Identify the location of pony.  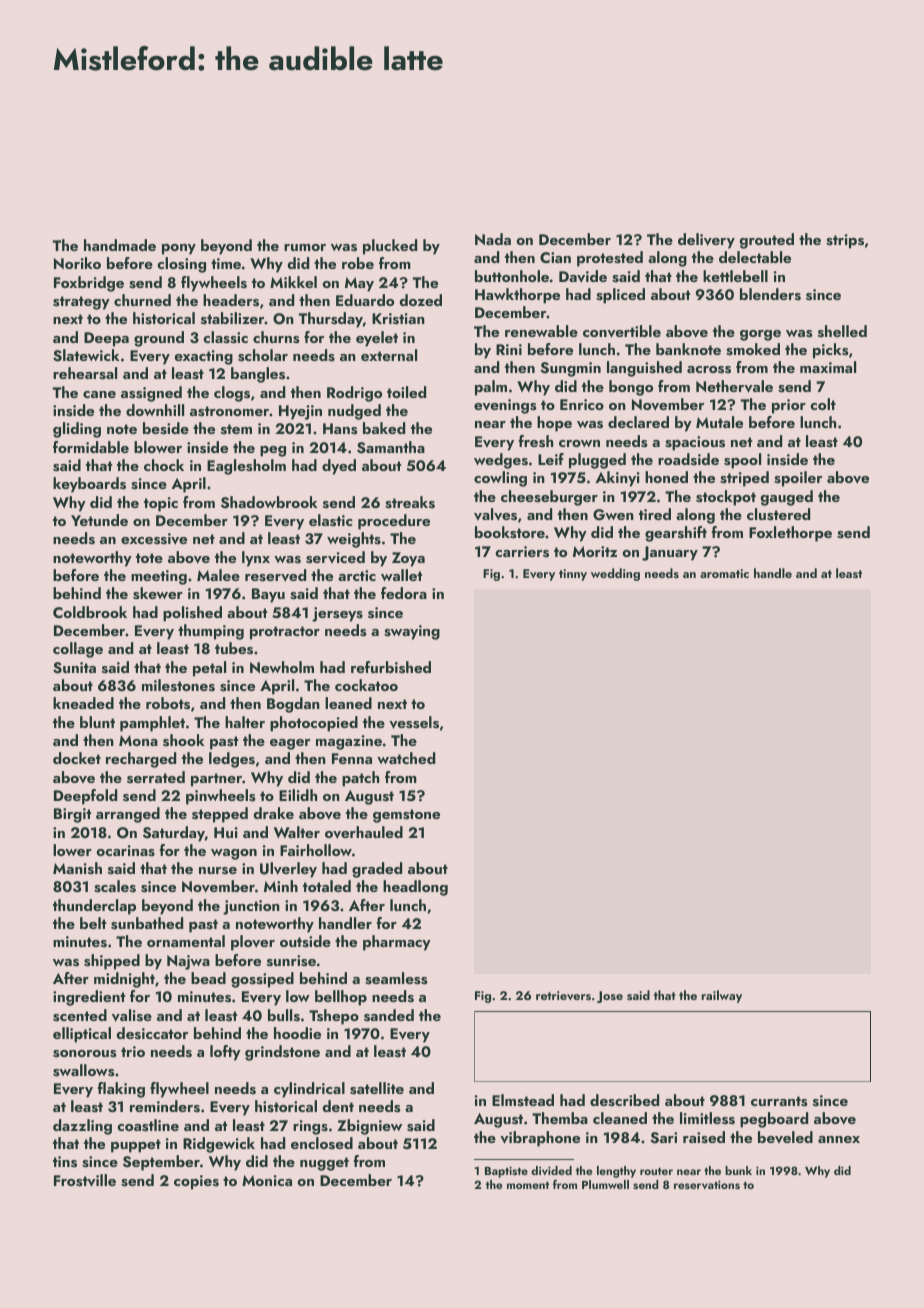
(179, 249).
